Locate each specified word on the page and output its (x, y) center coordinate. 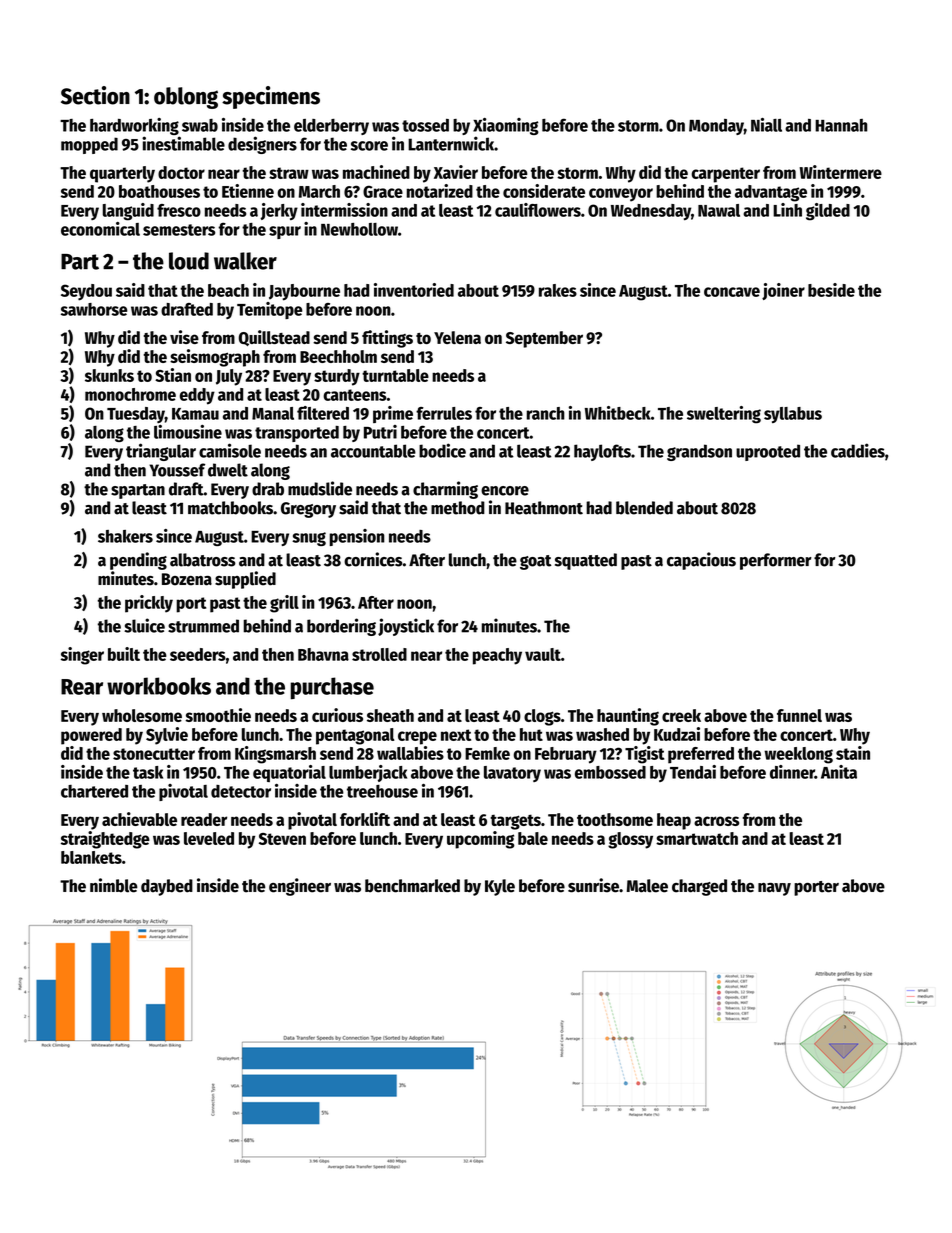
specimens (271, 97)
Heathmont (544, 508)
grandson (699, 452)
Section (95, 95)
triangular (161, 452)
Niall (766, 125)
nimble (114, 885)
